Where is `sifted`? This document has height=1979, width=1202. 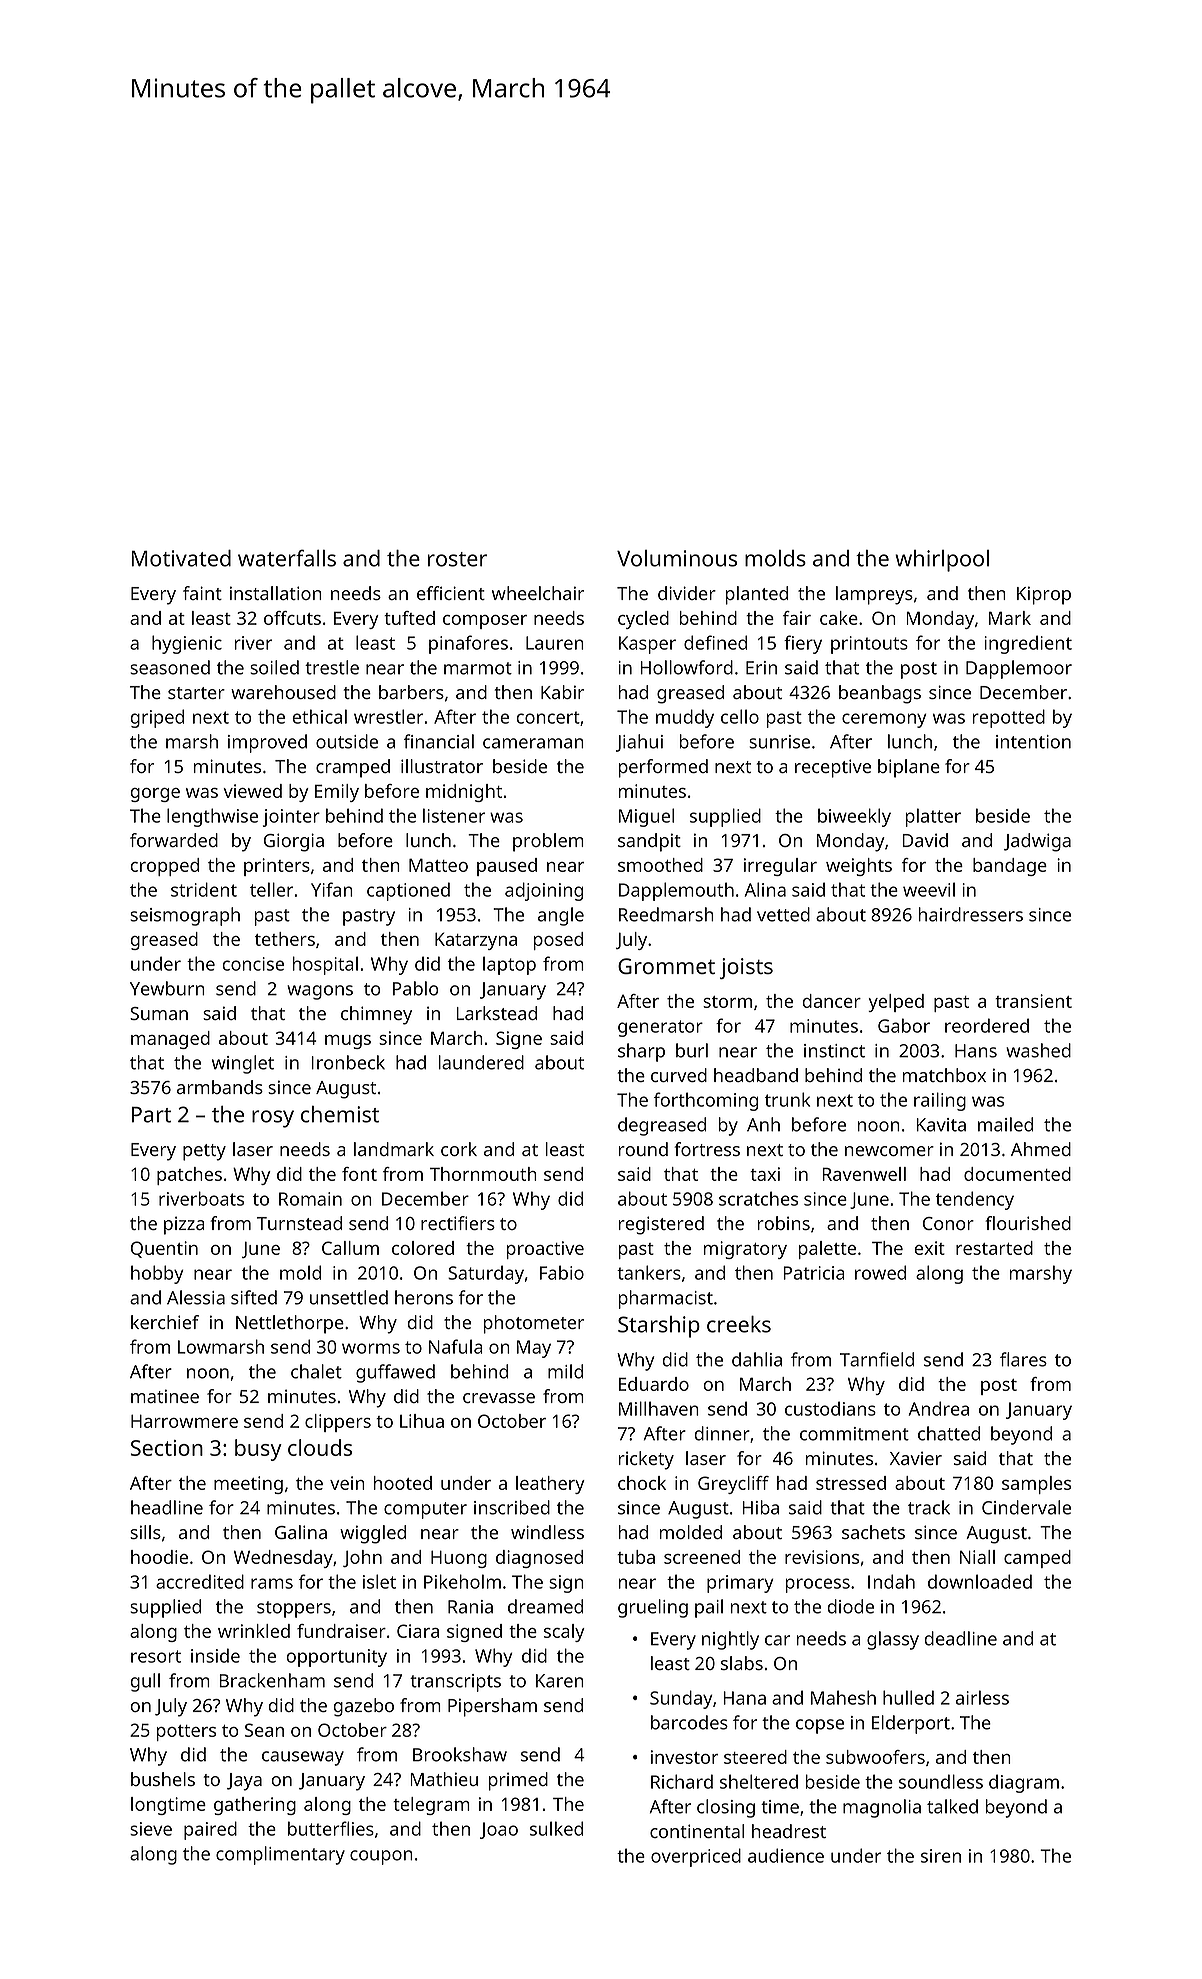 sifted is located at coordinates (254, 1297).
